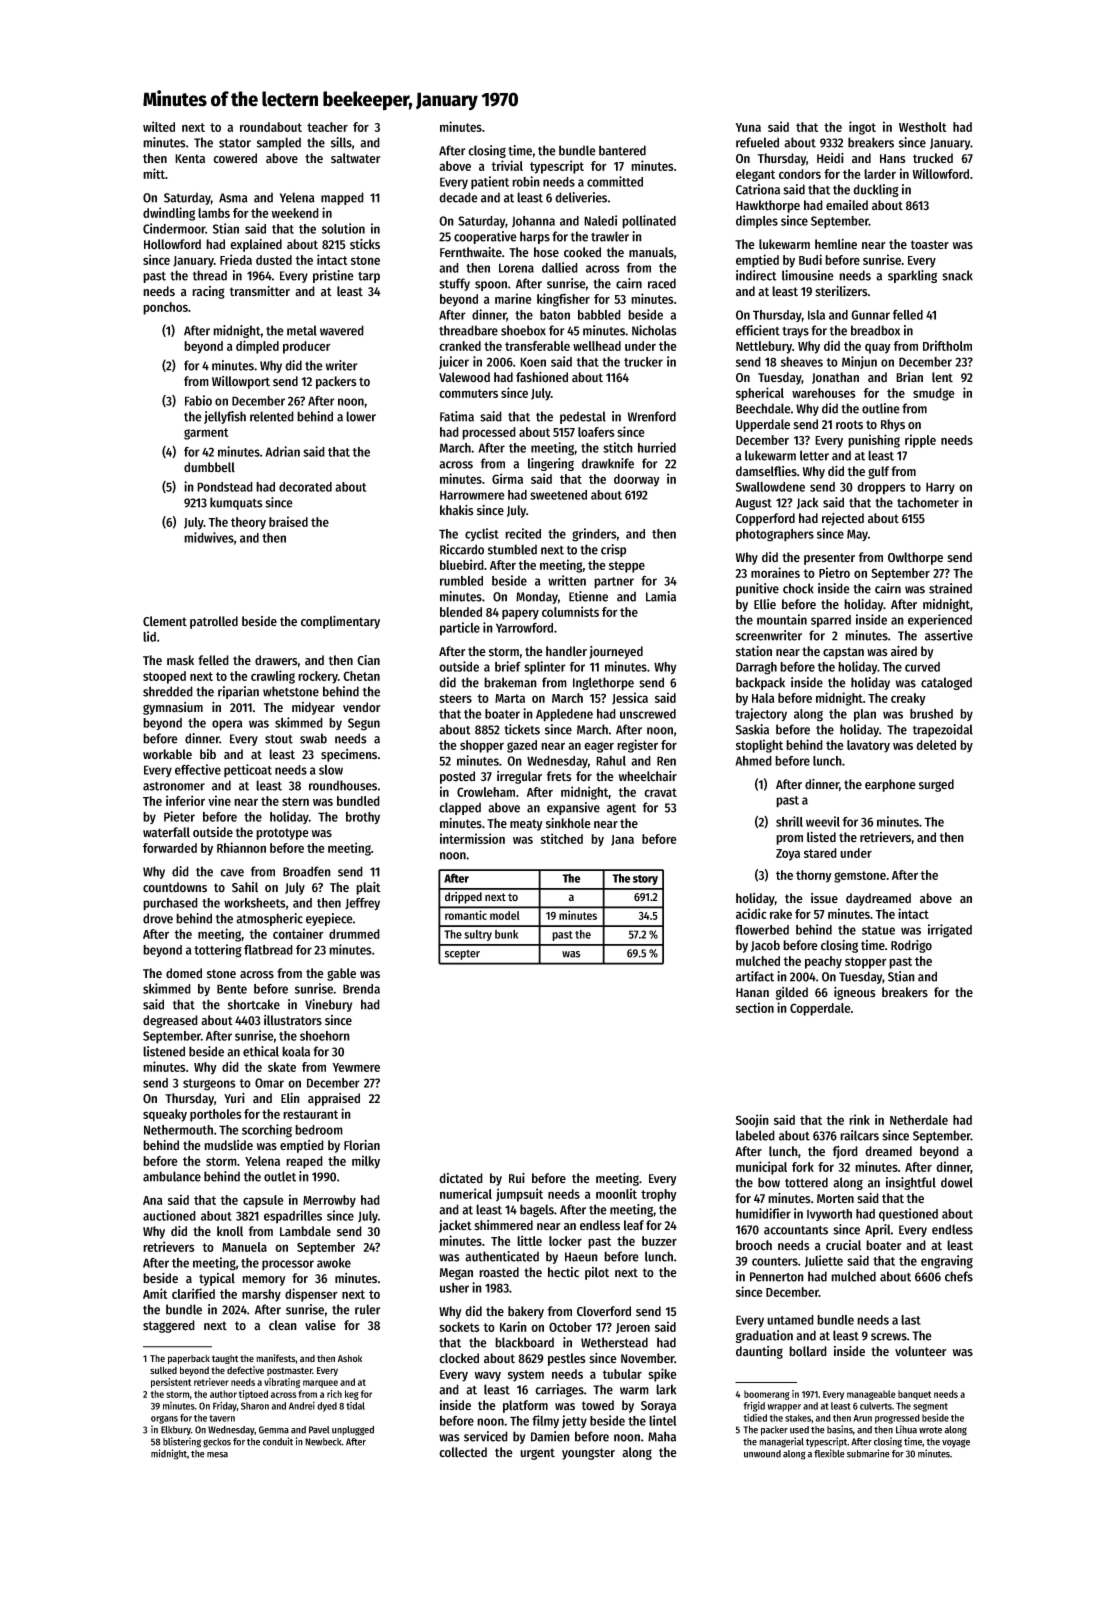 The height and width of the document is (1616, 1116). What do you see at coordinates (278, 1441) in the document?
I see `conduit` at bounding box center [278, 1441].
